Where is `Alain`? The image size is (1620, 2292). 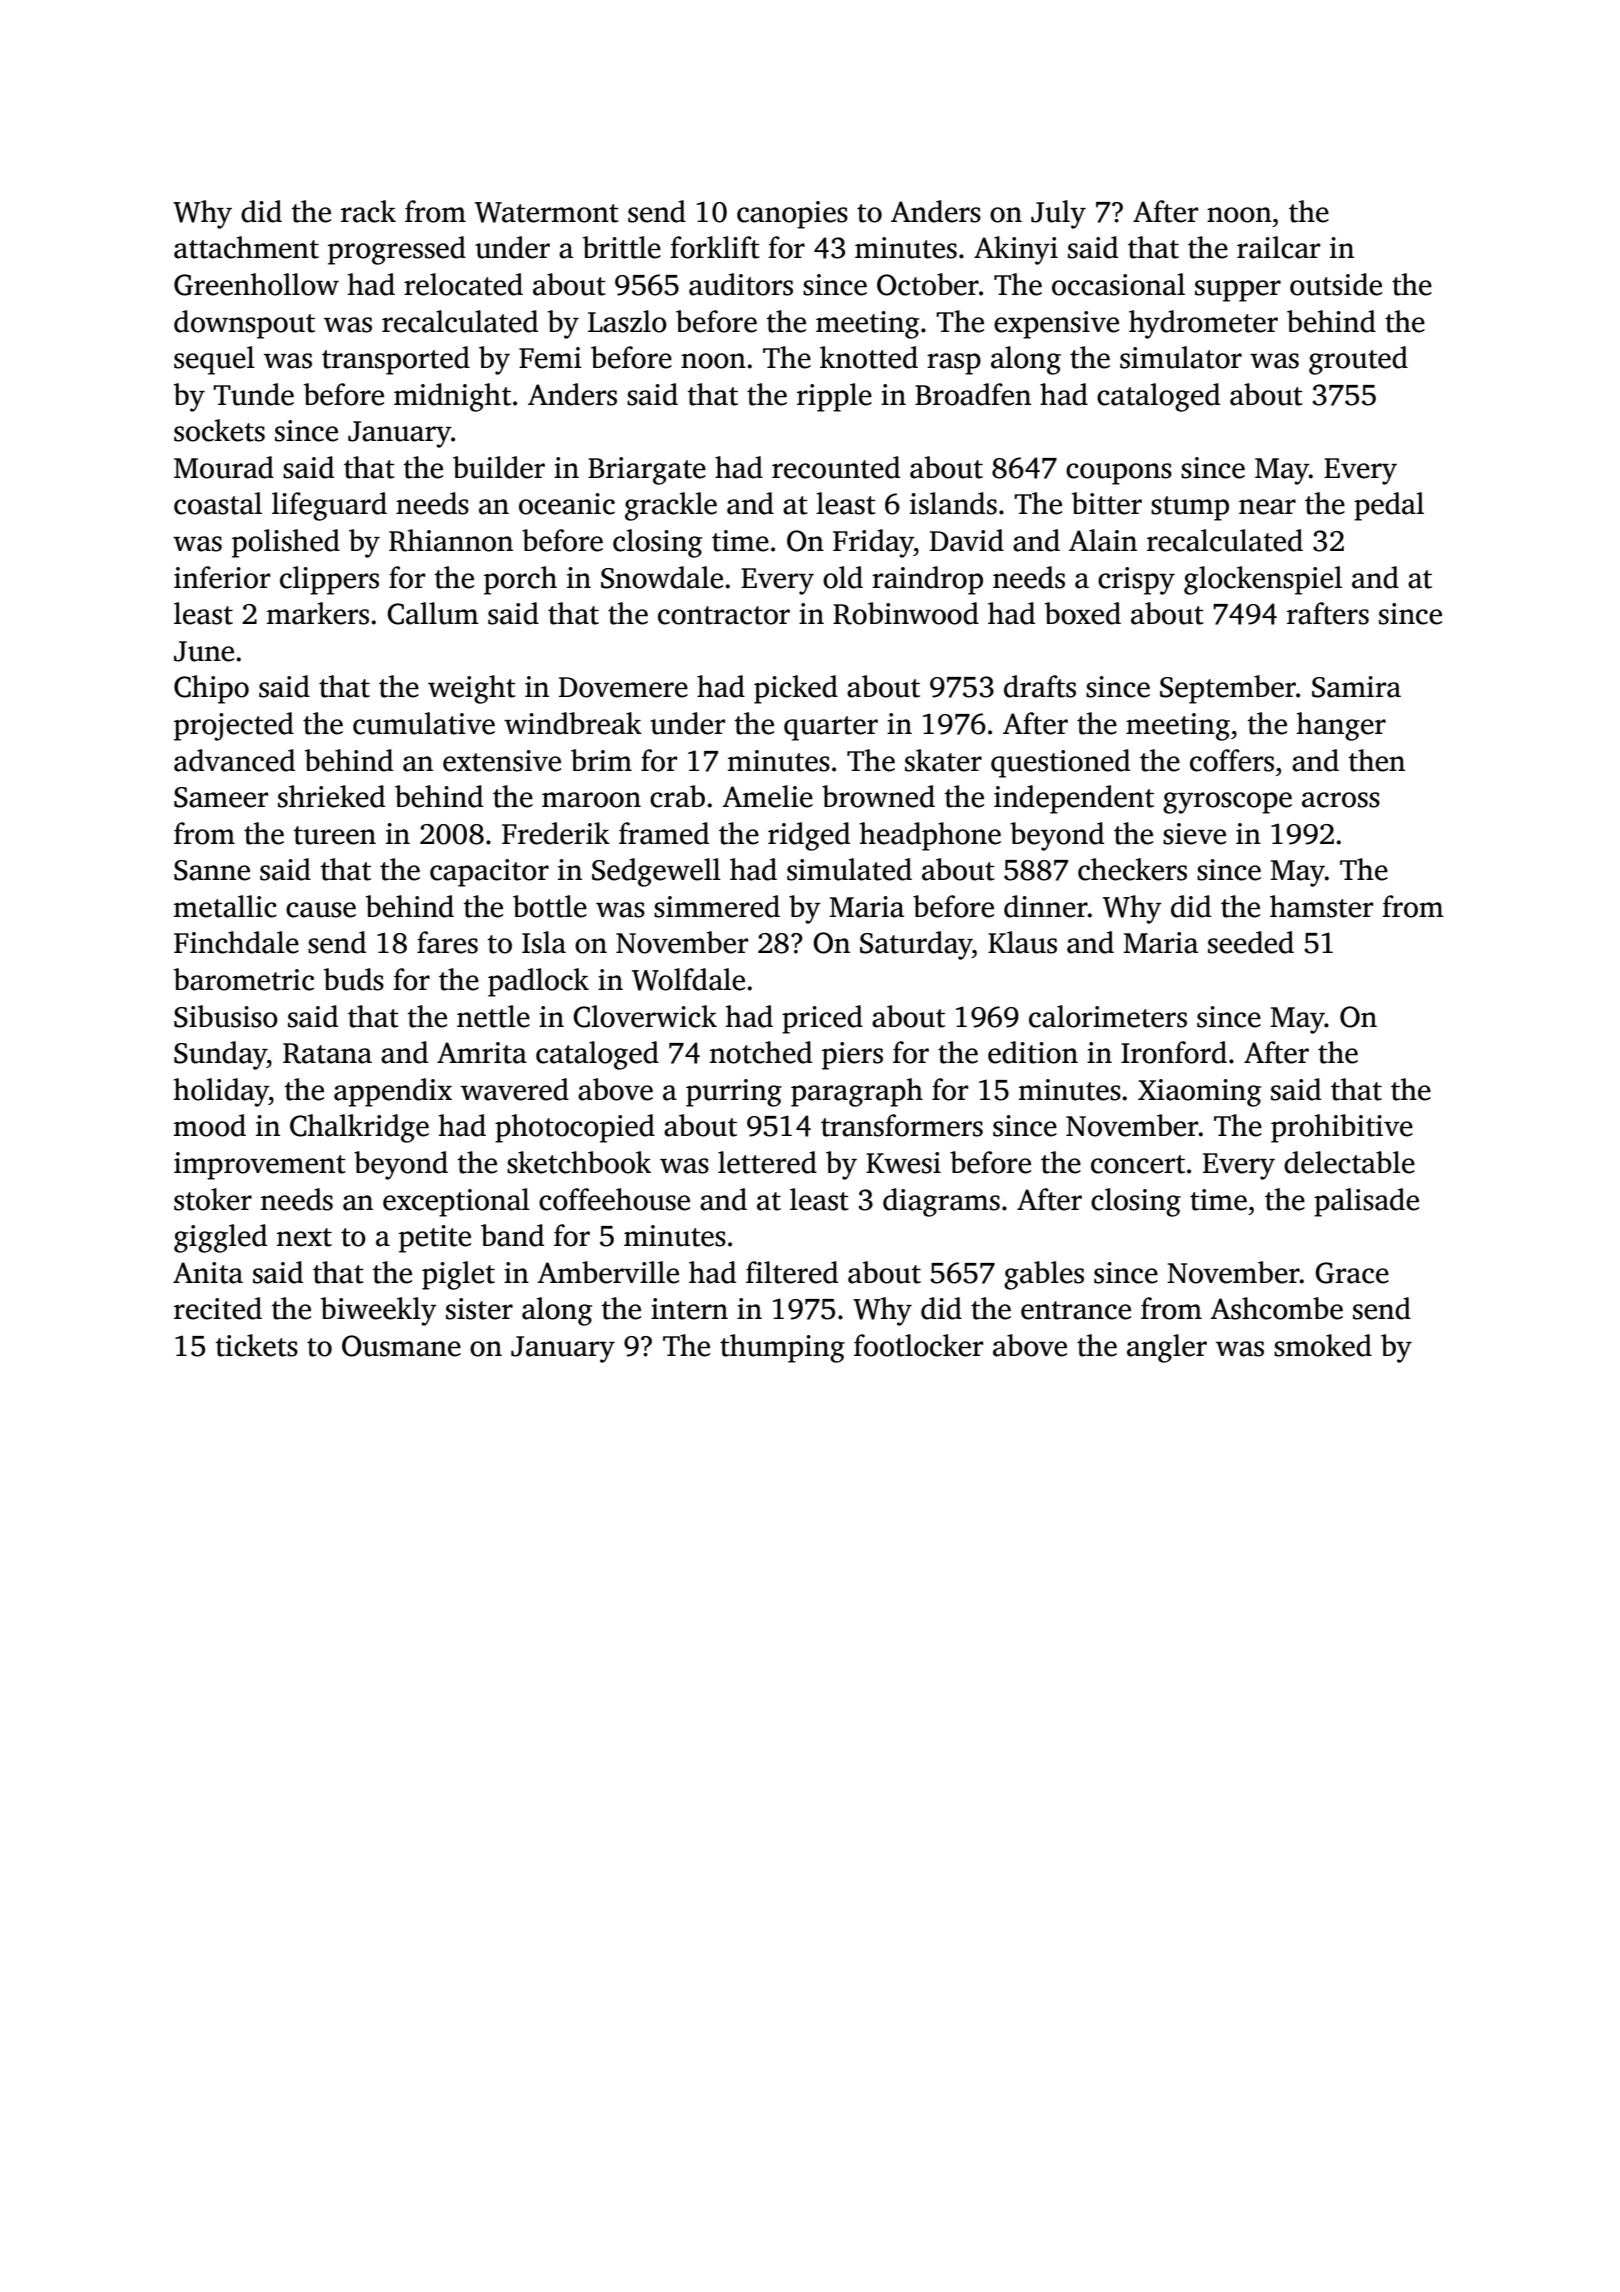
Alain is located at coordinates (1103, 540).
